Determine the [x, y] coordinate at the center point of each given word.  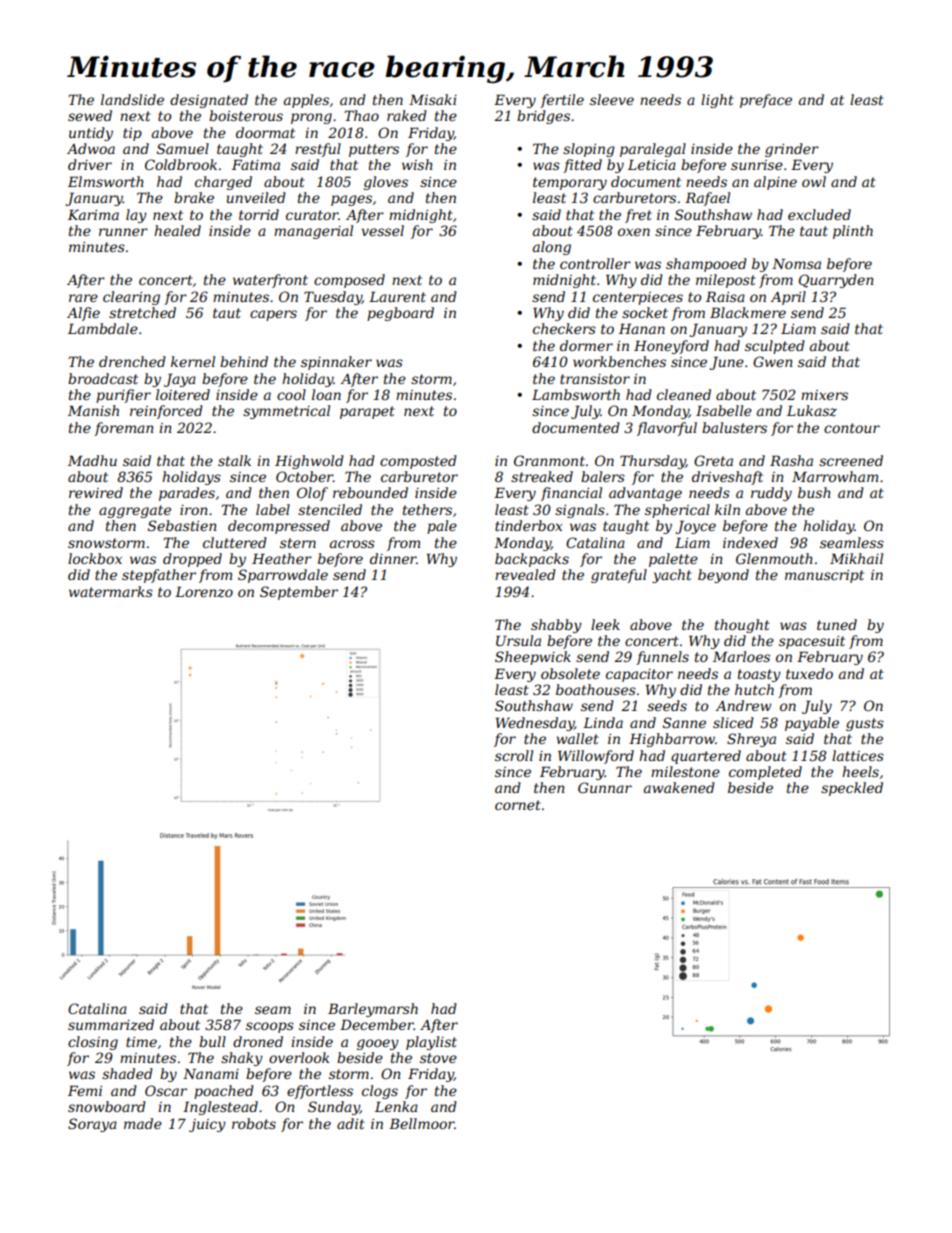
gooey [378, 1044]
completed [765, 773]
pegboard [400, 314]
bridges [543, 117]
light [717, 101]
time [141, 1042]
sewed [90, 115]
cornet [518, 805]
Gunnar [605, 787]
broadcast [103, 378]
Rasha [791, 460]
